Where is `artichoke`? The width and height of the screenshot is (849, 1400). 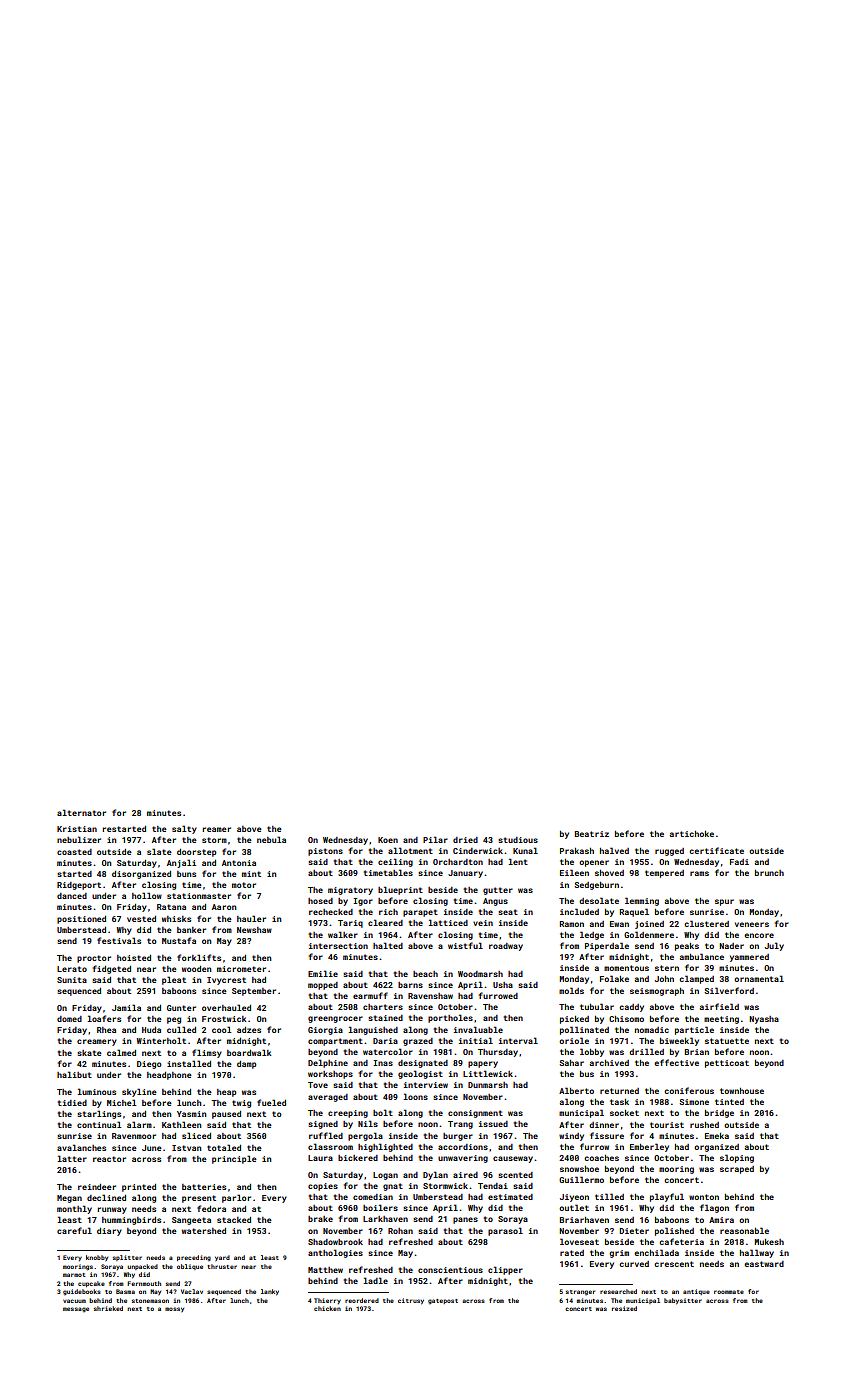
artichoke is located at coordinates (692, 834).
